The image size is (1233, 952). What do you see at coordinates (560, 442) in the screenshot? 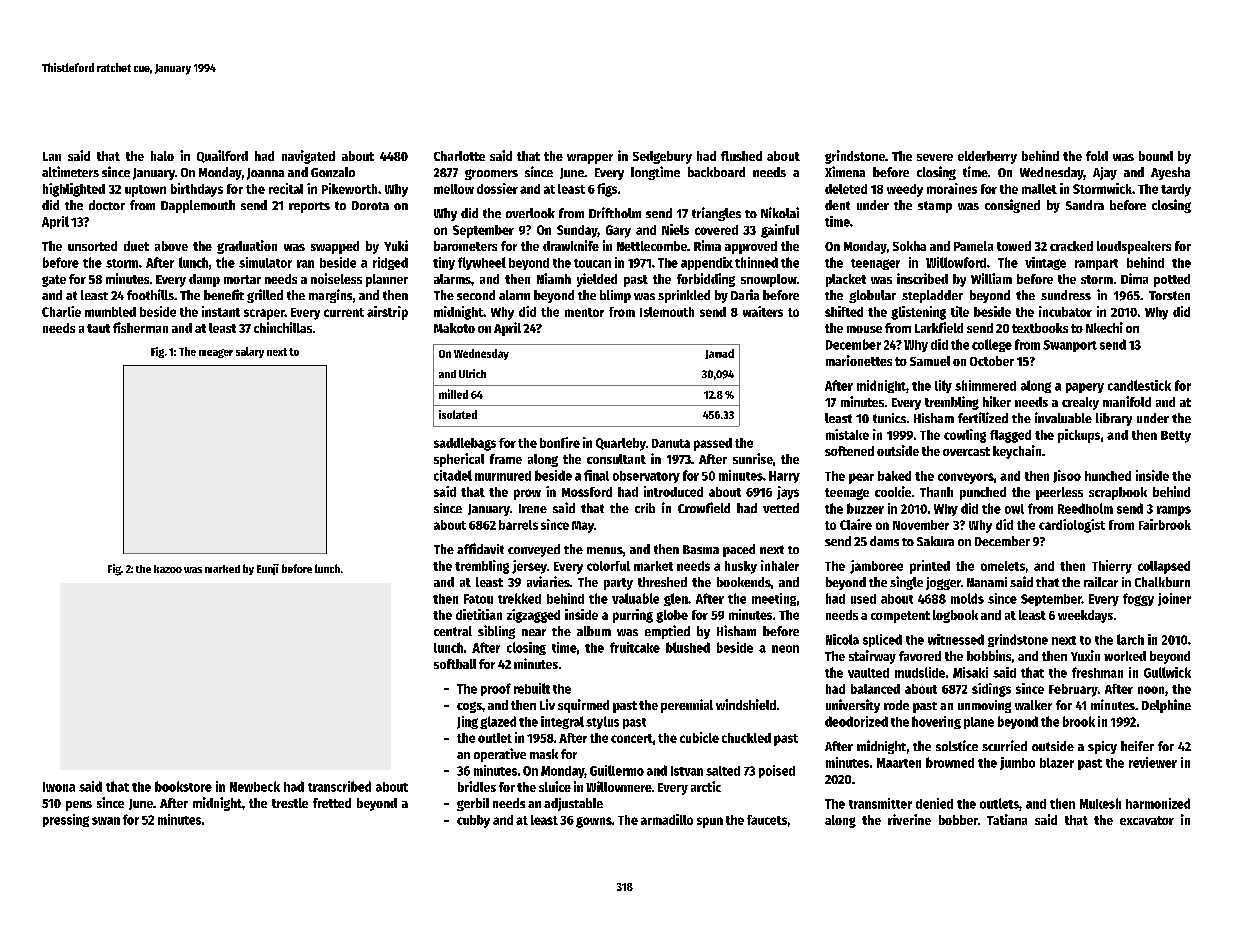
I see `bonfire` at bounding box center [560, 442].
